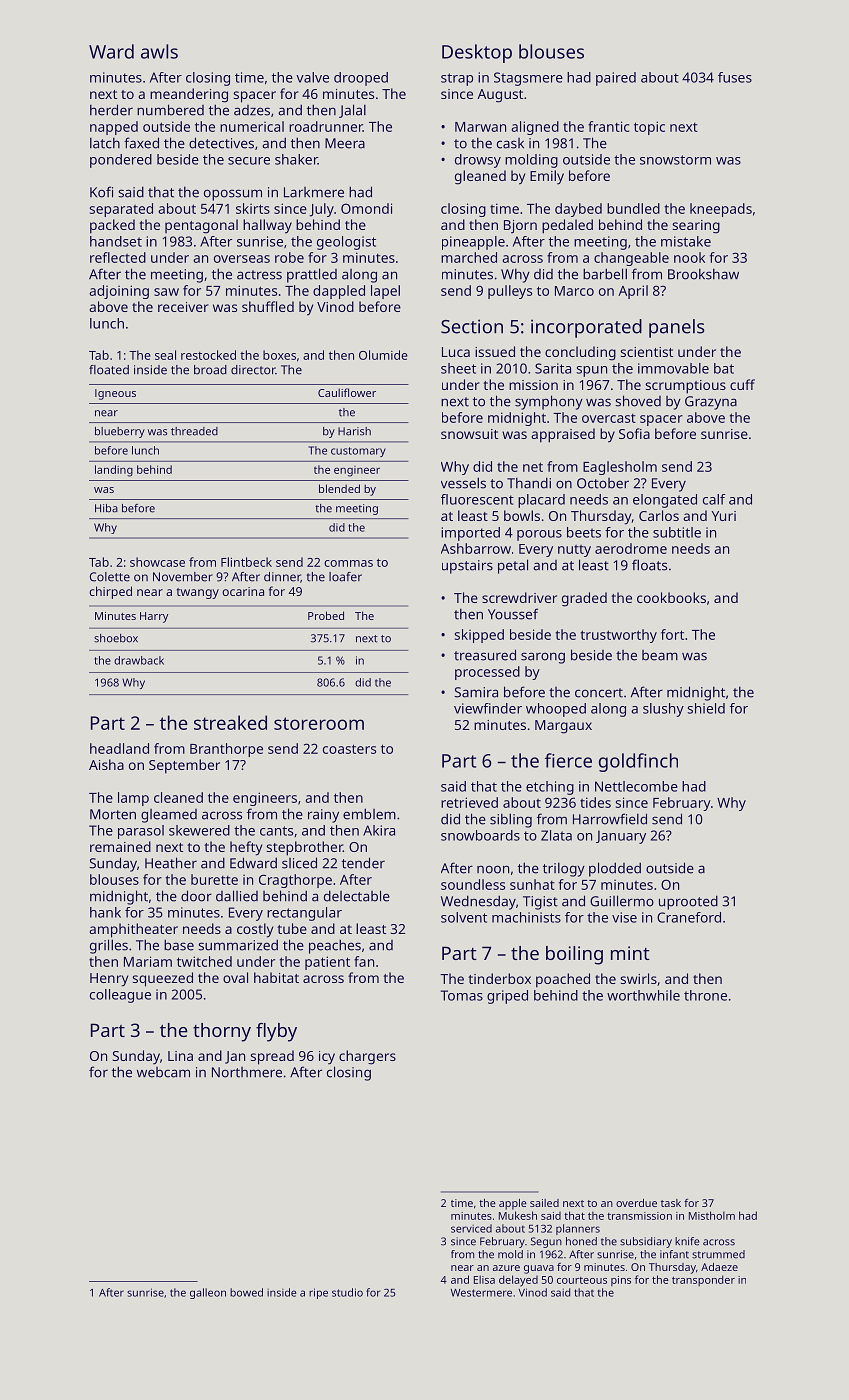 The image size is (849, 1400). I want to click on Desktop, so click(477, 53).
